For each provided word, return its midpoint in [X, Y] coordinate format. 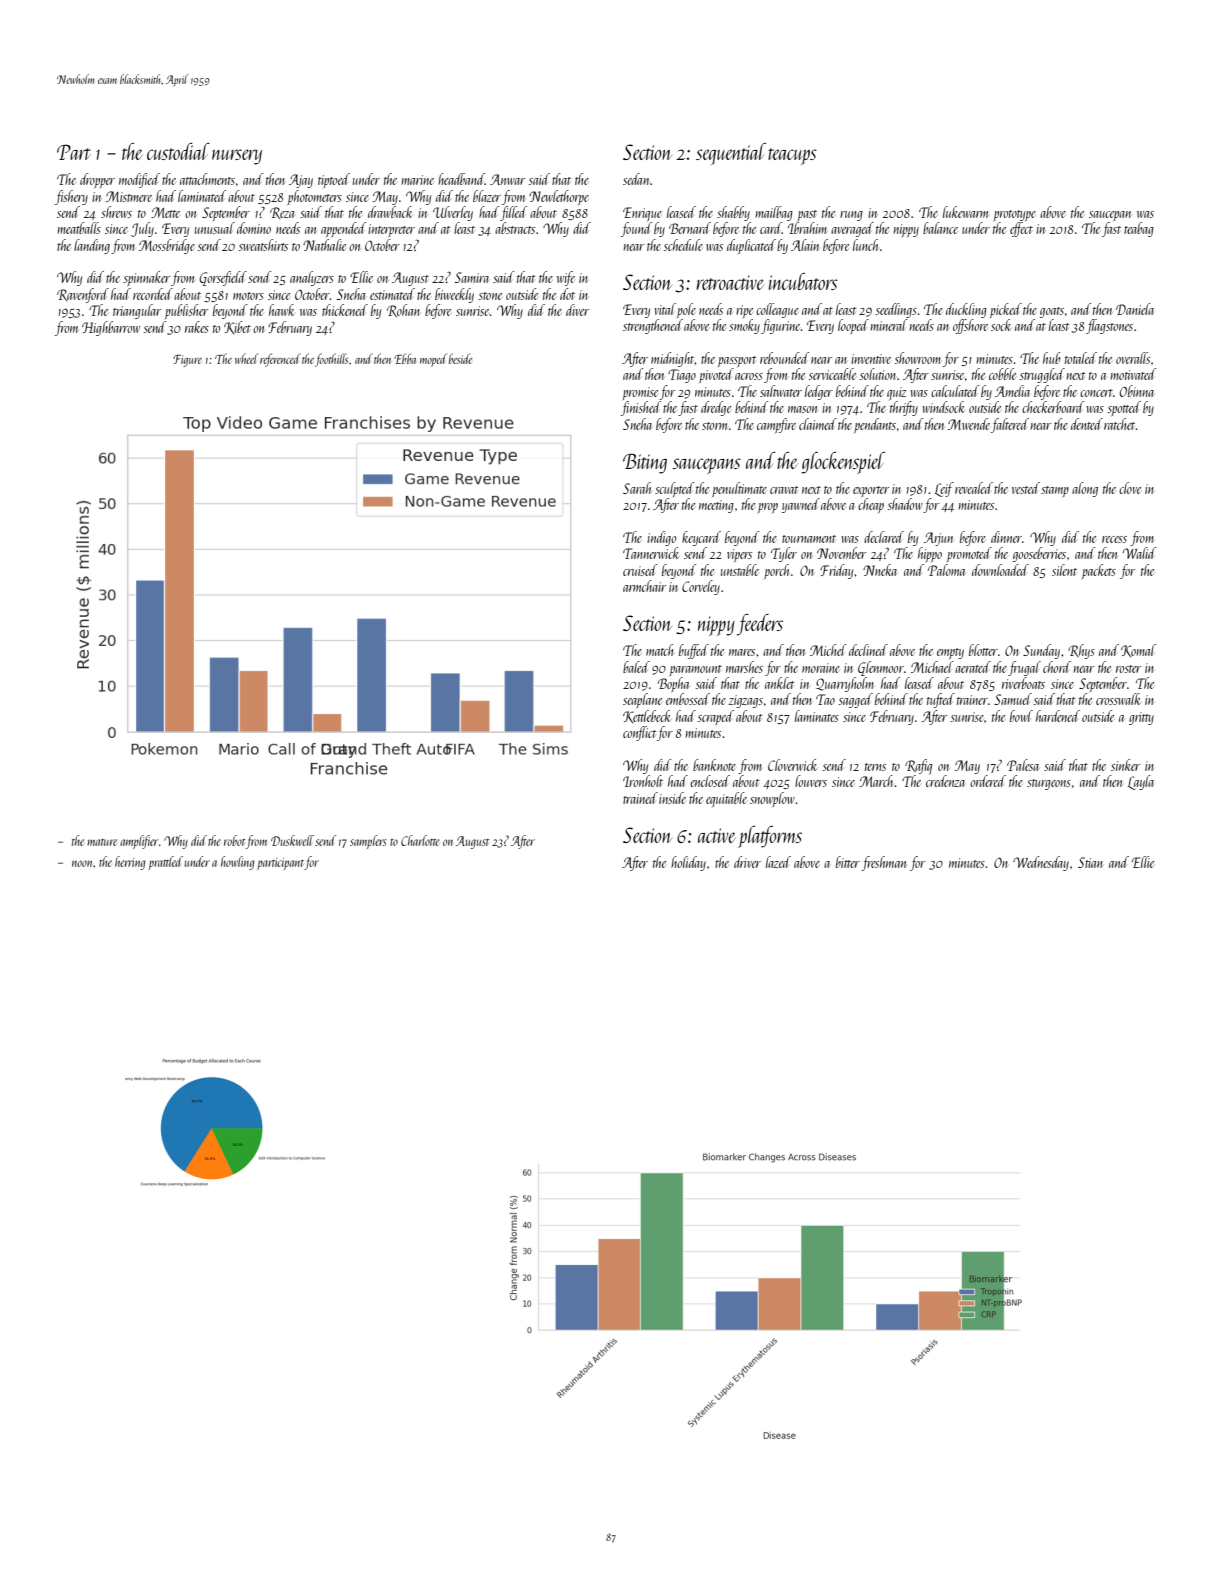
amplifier [139, 842]
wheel [246, 358]
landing [92, 246]
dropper [97, 180]
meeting [716, 506]
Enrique [642, 214]
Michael [932, 667]
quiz [897, 393]
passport [737, 361]
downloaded [1000, 570]
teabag [1139, 229]
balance [940, 228]
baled [636, 667]
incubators [803, 281]
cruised [640, 570]
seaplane [642, 700]
